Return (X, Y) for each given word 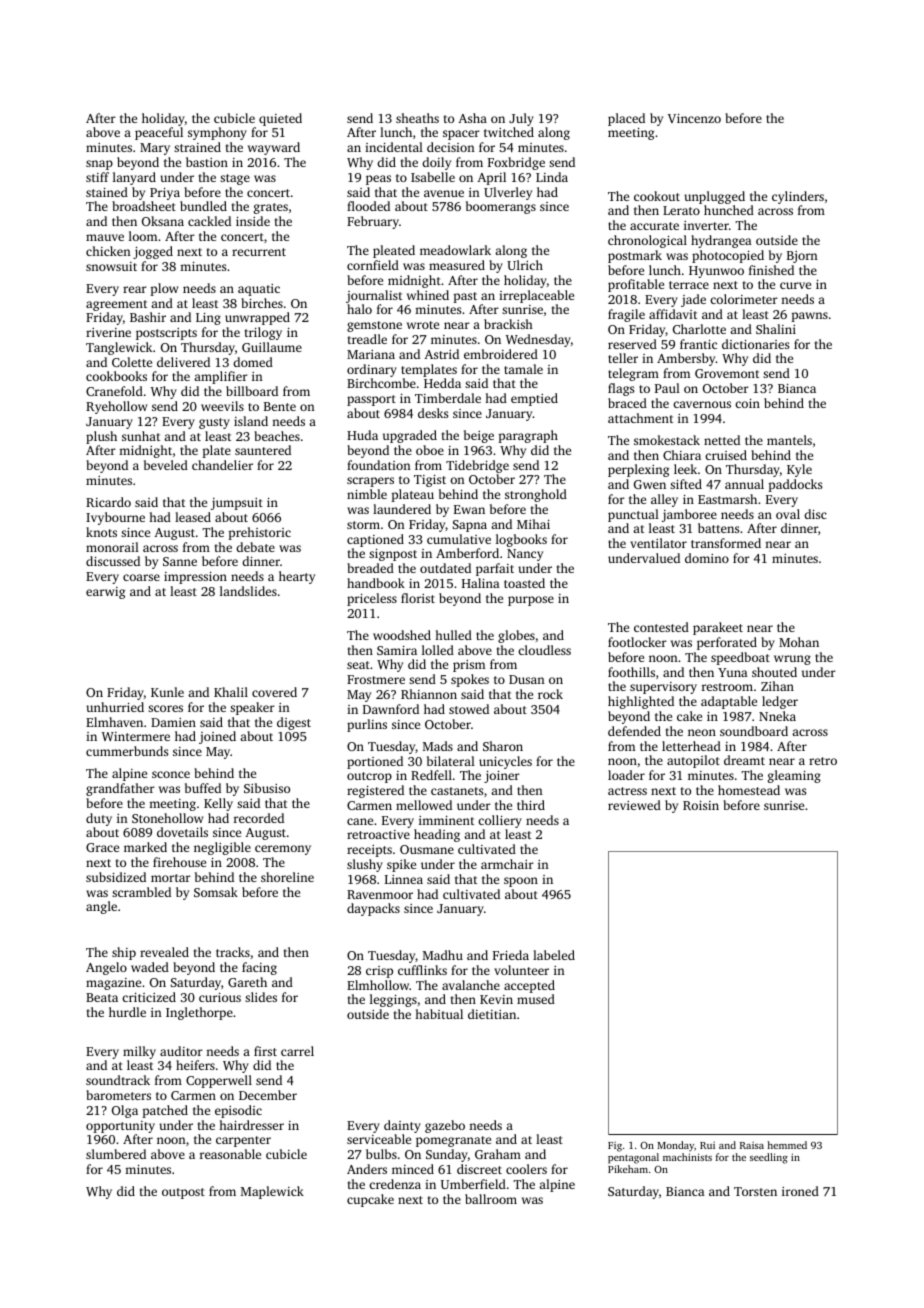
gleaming (794, 776)
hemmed (787, 1145)
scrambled (141, 892)
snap (99, 165)
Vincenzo (694, 118)
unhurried (115, 707)
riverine (108, 332)
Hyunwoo (716, 272)
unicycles (505, 762)
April (491, 178)
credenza (395, 1184)
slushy (365, 865)
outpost (183, 1193)
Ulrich (525, 265)
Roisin (701, 805)
